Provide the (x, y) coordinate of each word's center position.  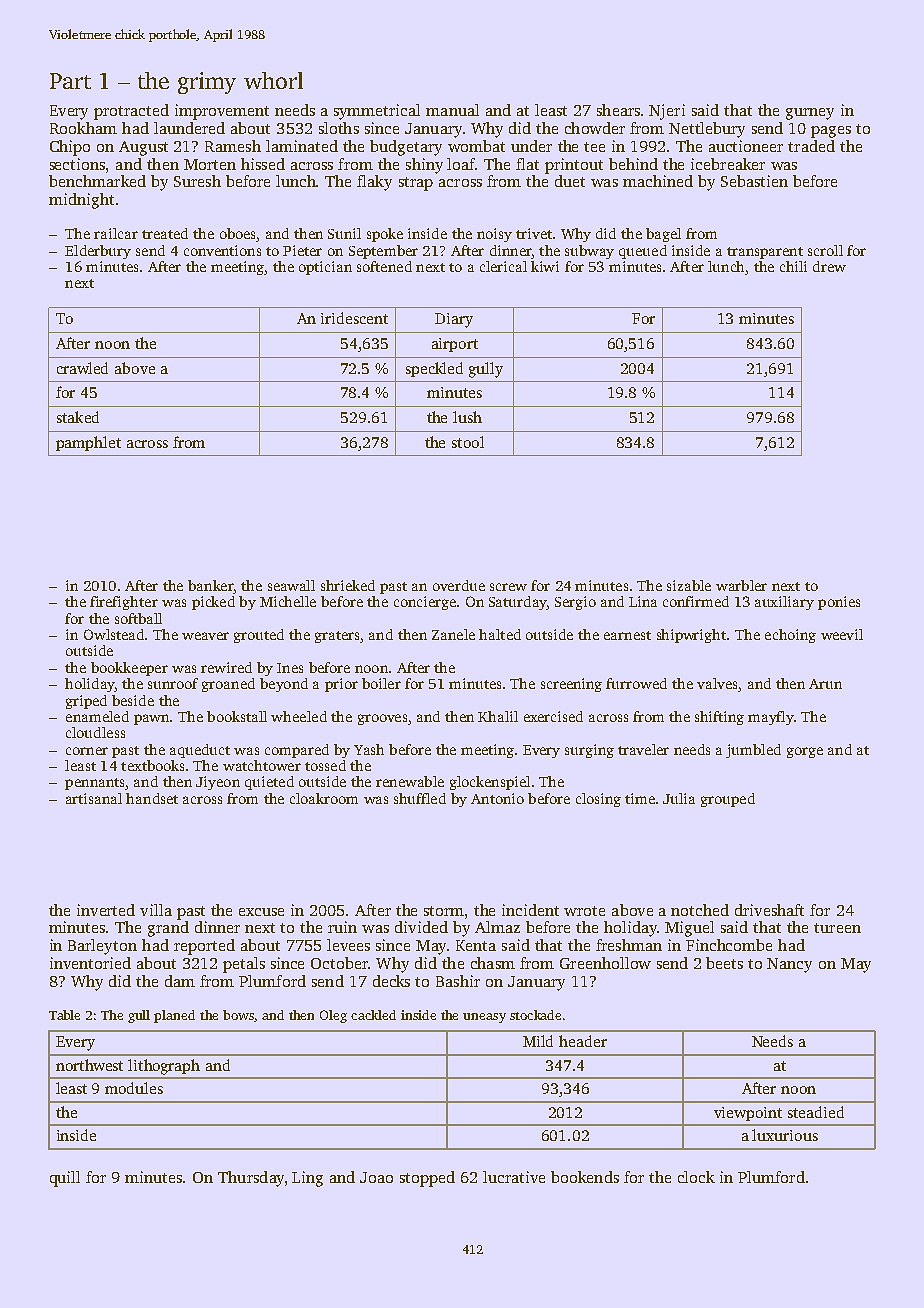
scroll (825, 250)
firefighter (124, 603)
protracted (131, 112)
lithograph (164, 1067)
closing (598, 800)
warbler (741, 585)
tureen (837, 928)
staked (78, 417)
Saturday (518, 603)
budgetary (406, 148)
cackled (373, 1015)
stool (468, 442)
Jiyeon (218, 783)
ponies (839, 603)
